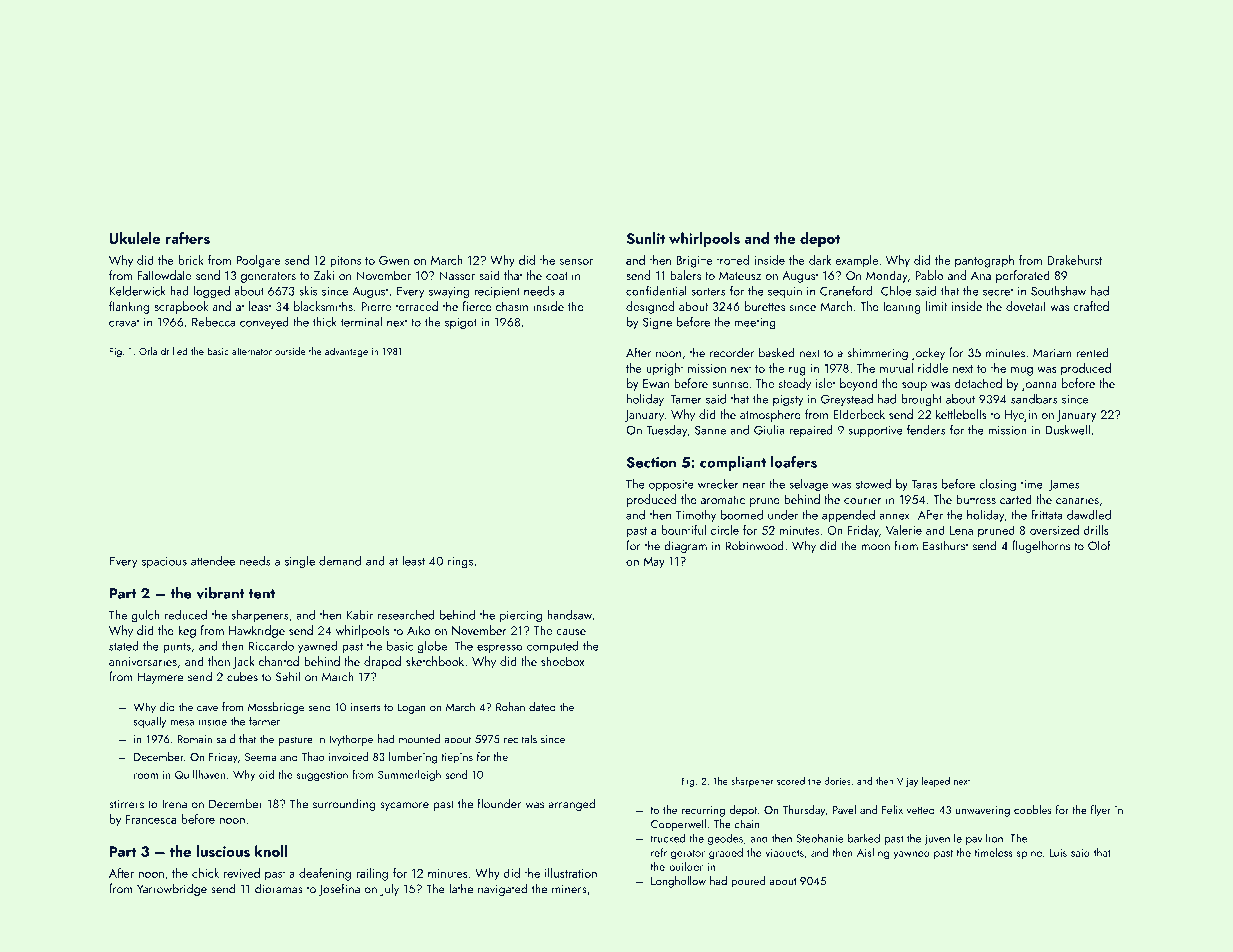  Describe the element at coordinates (521, 617) in the screenshot. I see `piercing` at that location.
